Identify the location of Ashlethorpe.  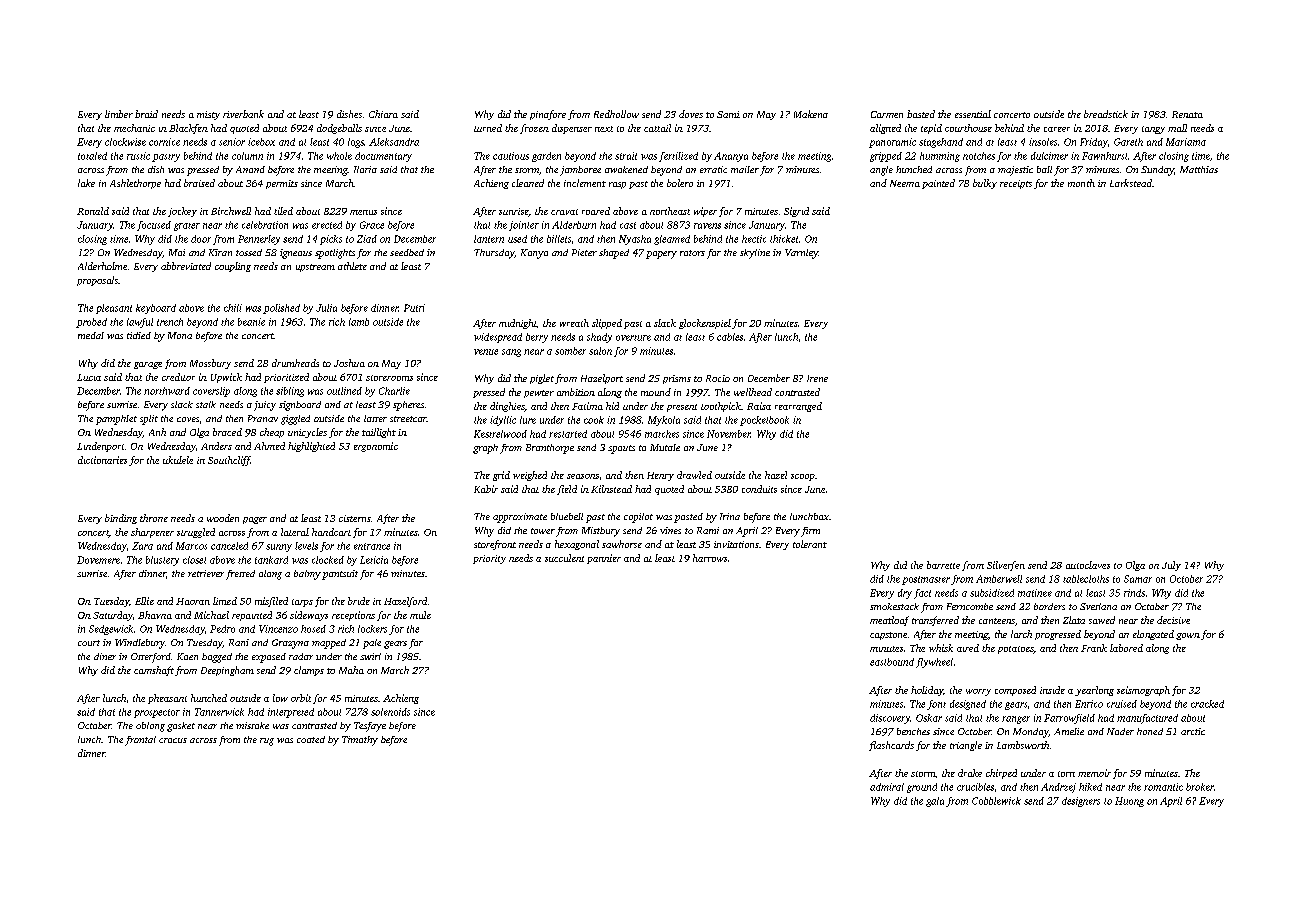
(135, 184).
